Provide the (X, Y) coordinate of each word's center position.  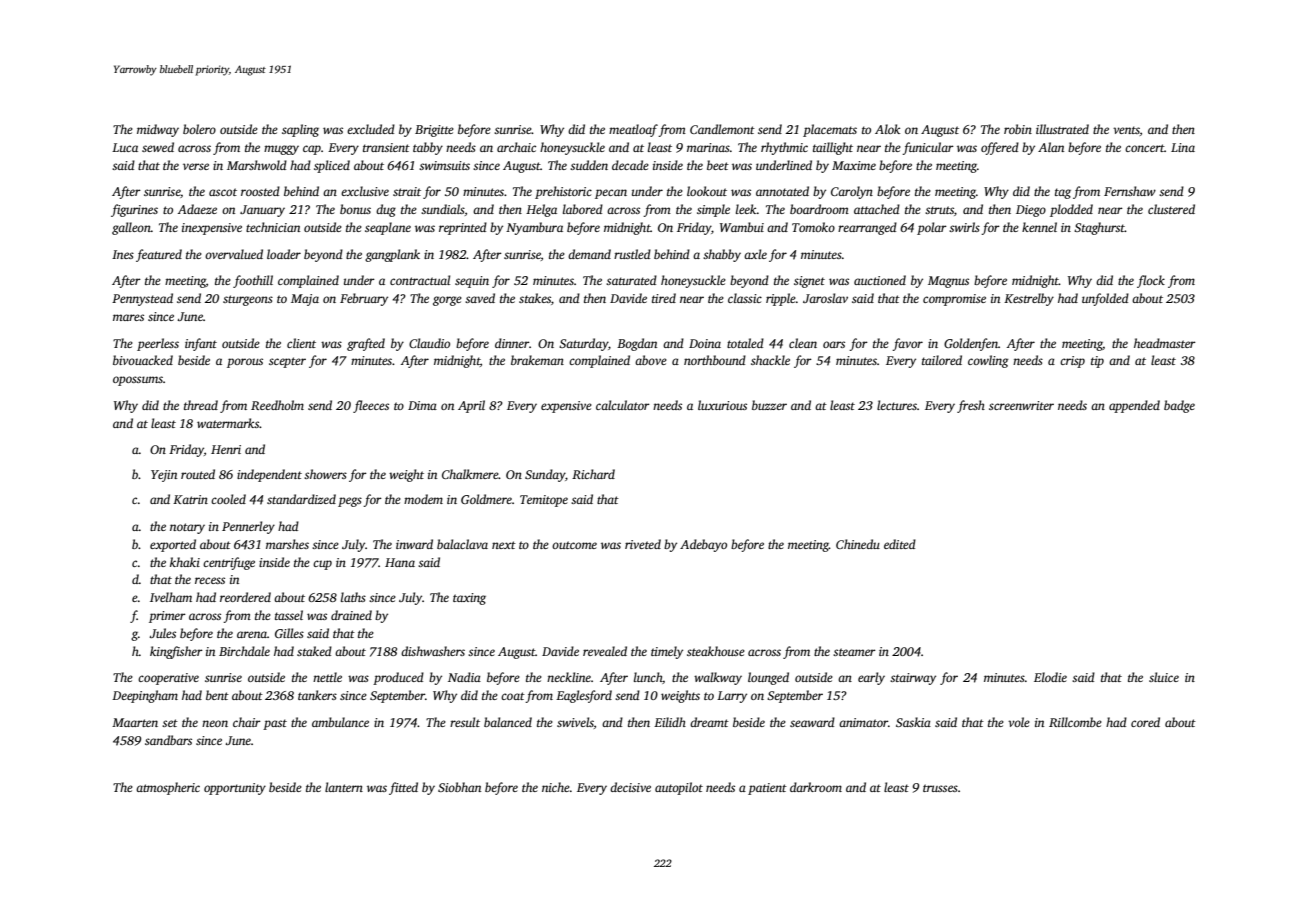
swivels (575, 722)
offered (1000, 148)
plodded (1071, 210)
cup (322, 565)
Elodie (1050, 677)
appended (1134, 406)
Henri (226, 449)
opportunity (235, 789)
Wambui (742, 227)
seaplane (388, 228)
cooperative (168, 679)
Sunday (545, 475)
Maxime (854, 165)
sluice (1164, 677)
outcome (574, 545)
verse (196, 166)
